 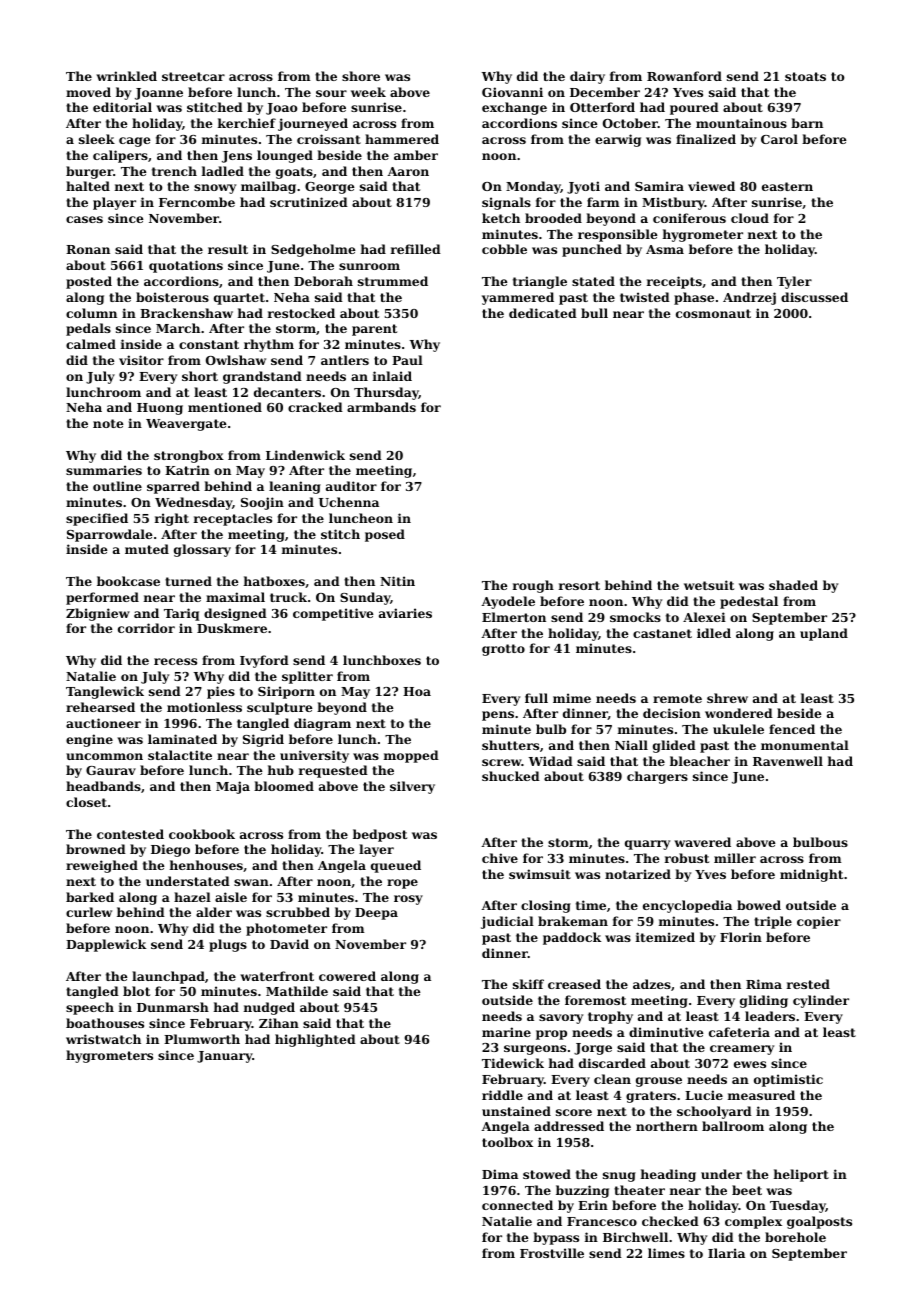 What do you see at coordinates (396, 866) in the screenshot?
I see `queued` at bounding box center [396, 866].
